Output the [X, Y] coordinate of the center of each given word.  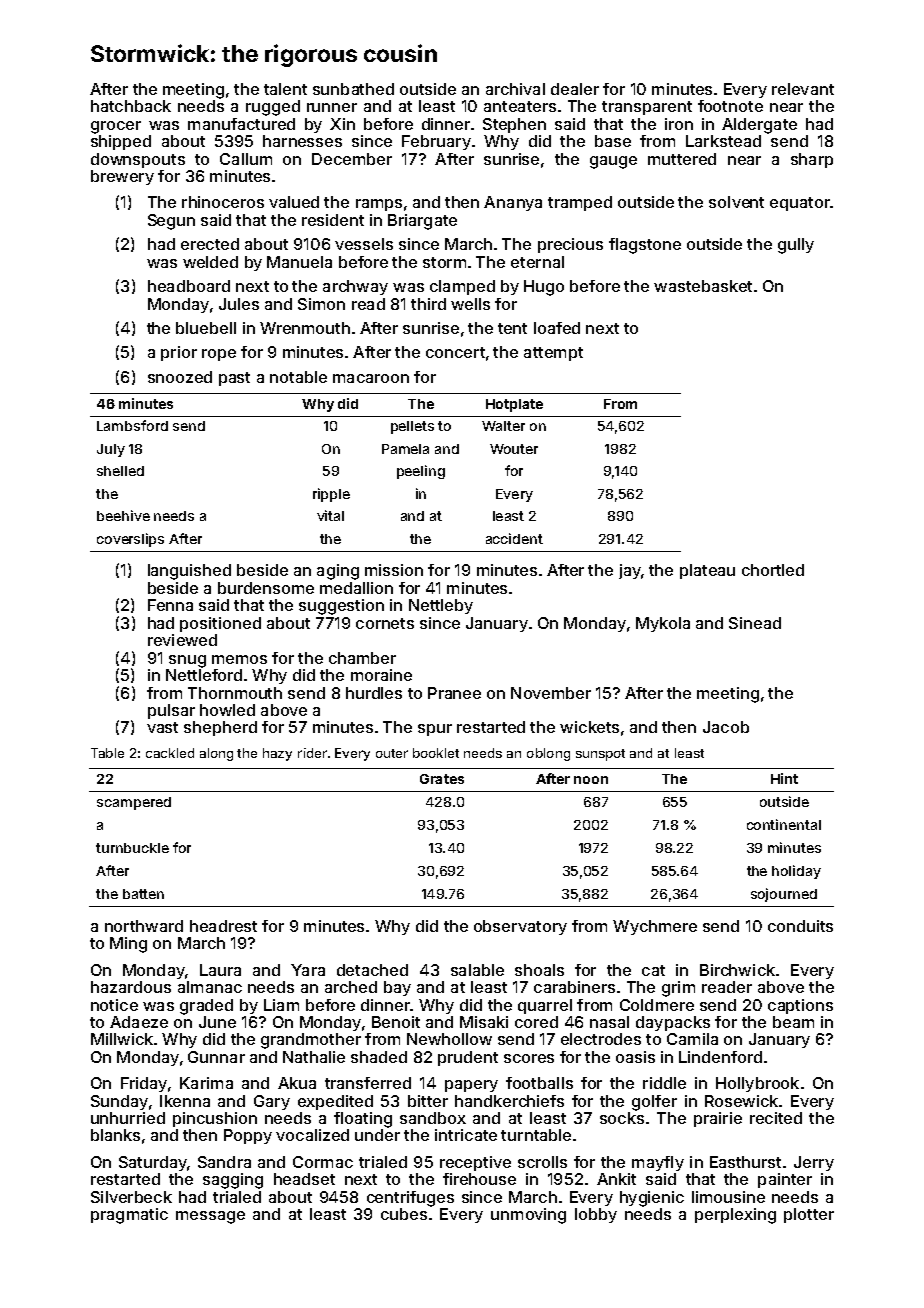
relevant [803, 89]
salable [477, 970]
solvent [736, 202]
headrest [223, 926]
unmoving [528, 1216]
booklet [436, 753]
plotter [809, 1215]
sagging [233, 1181]
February [436, 142]
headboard [189, 286]
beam [793, 1022]
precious [570, 245]
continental [784, 824]
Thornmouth [235, 693]
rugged [273, 108]
